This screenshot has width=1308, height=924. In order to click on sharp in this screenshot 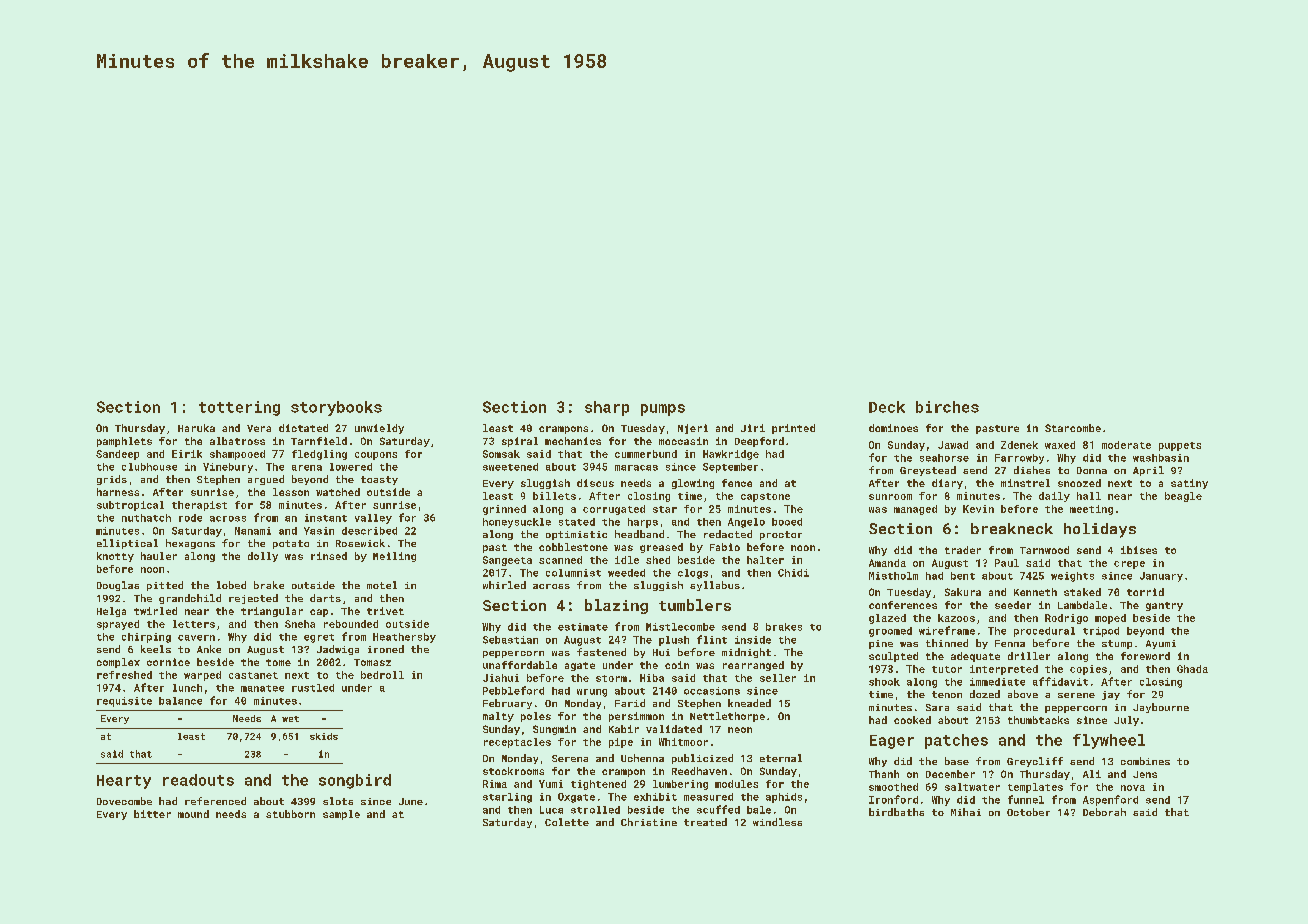, I will do `click(607, 408)`.
